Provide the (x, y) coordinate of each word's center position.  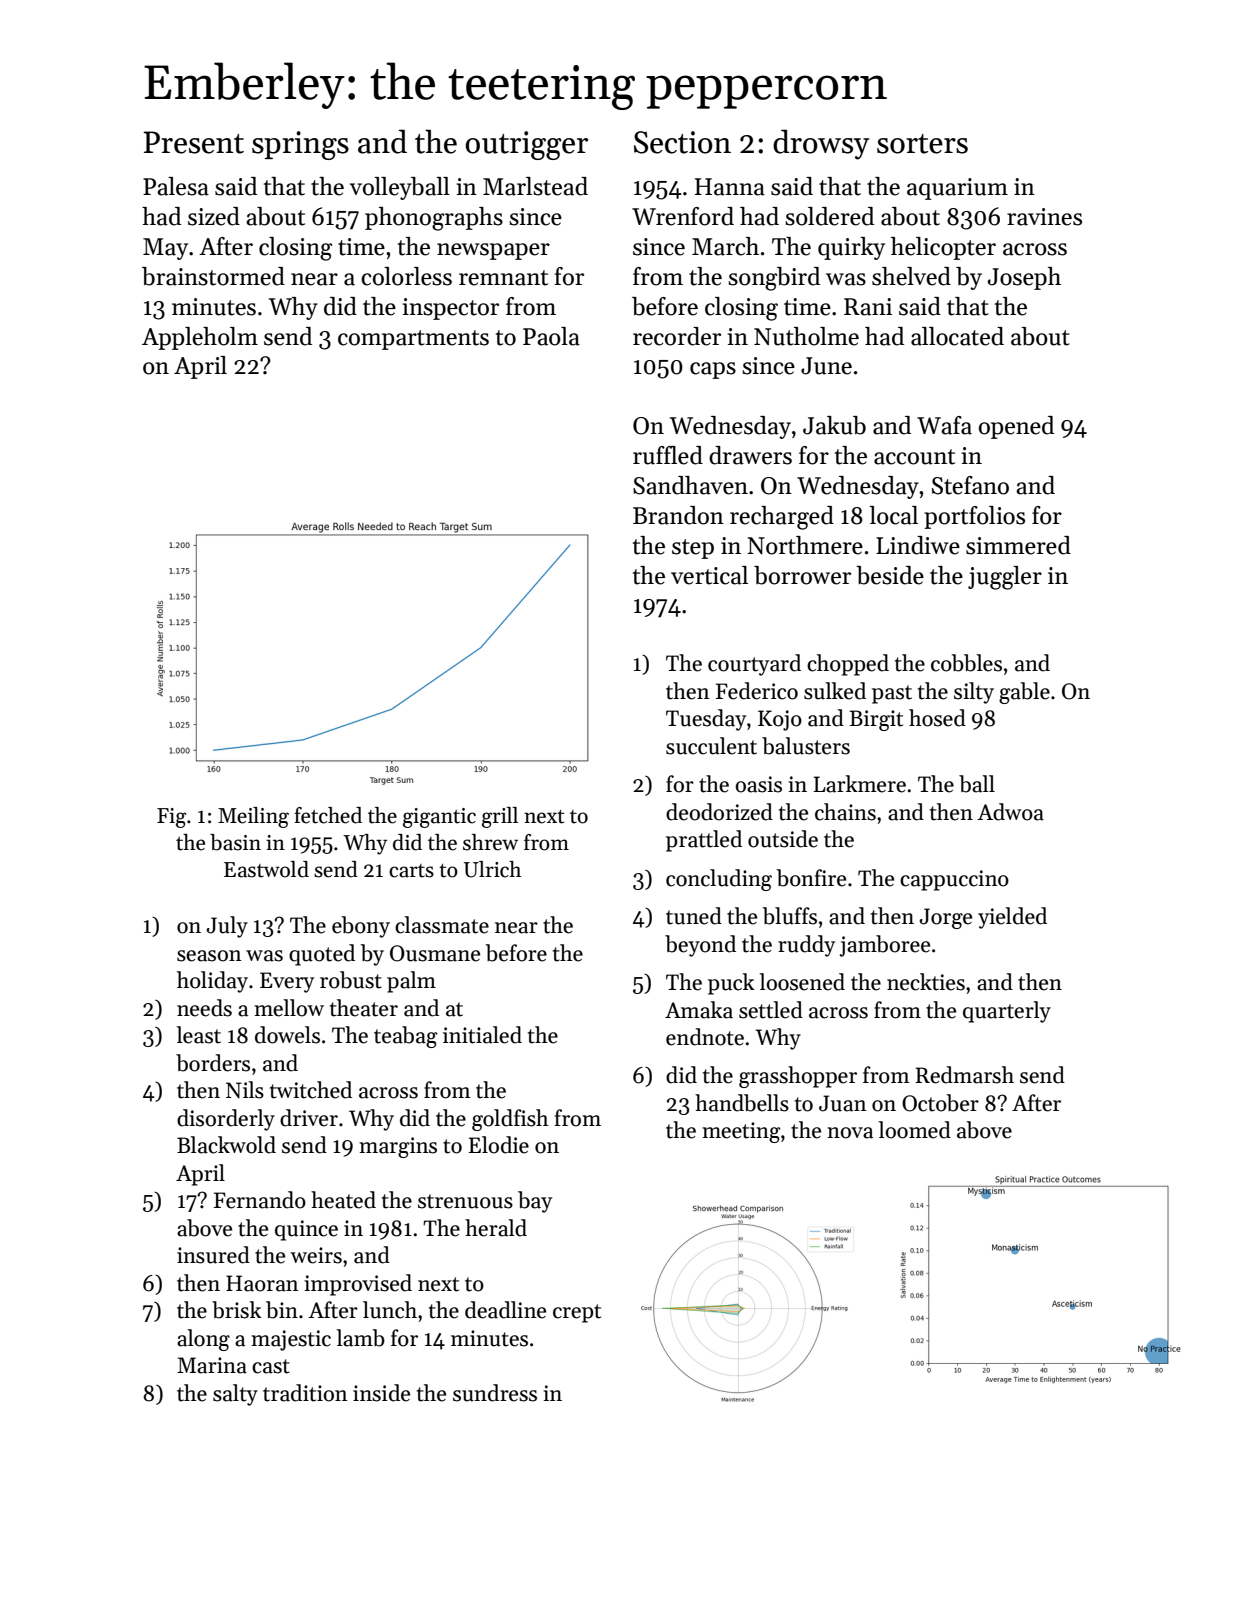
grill (500, 817)
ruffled (668, 455)
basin (235, 842)
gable (1024, 693)
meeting (741, 1132)
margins (398, 1147)
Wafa (944, 425)
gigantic (439, 818)
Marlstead (535, 186)
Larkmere (860, 784)
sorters (922, 144)
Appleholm (200, 338)
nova (850, 1133)
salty (235, 1395)
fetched (328, 815)
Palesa (176, 186)
